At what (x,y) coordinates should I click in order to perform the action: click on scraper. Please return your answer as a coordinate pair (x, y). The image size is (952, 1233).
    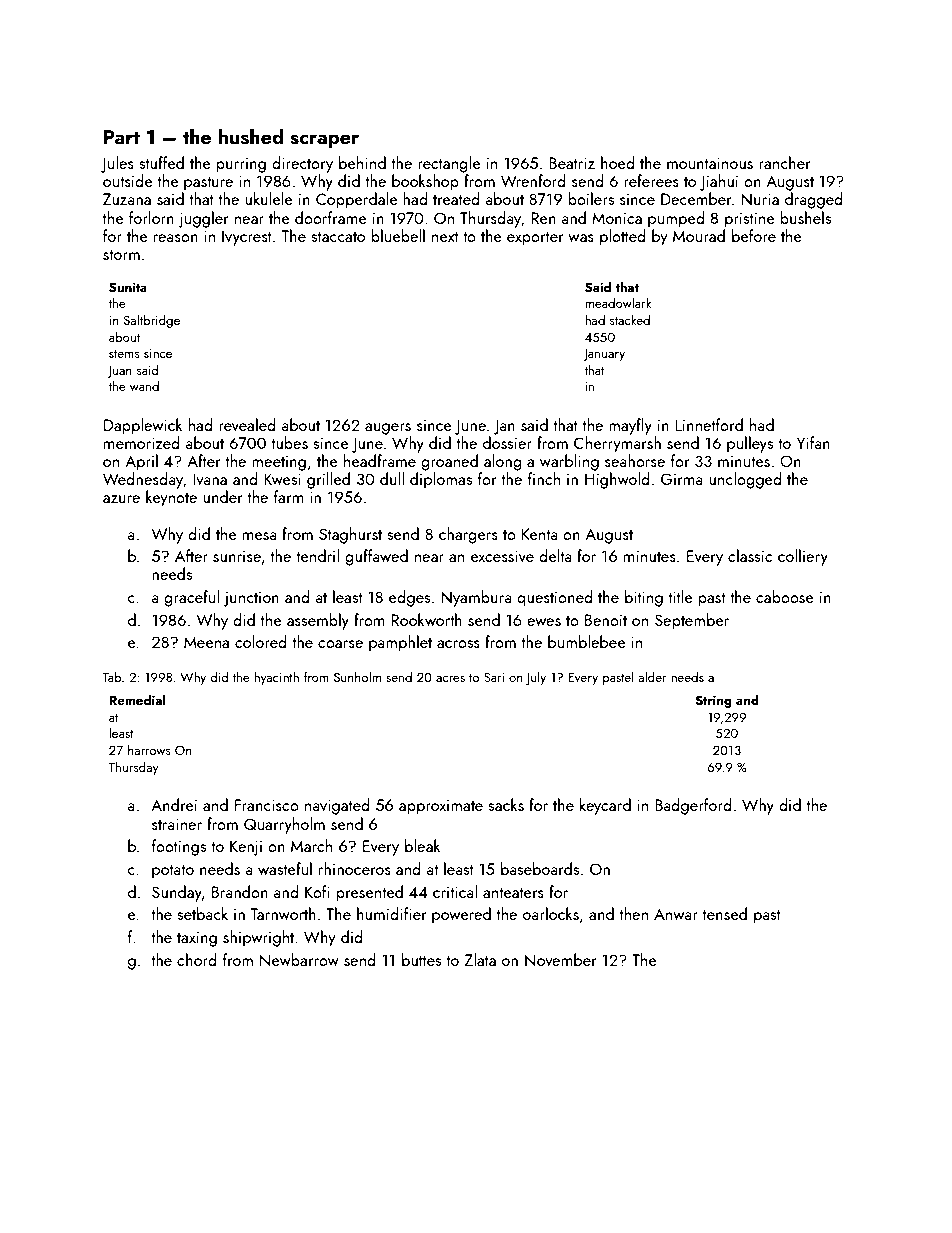
    Looking at the image, I should click on (324, 141).
